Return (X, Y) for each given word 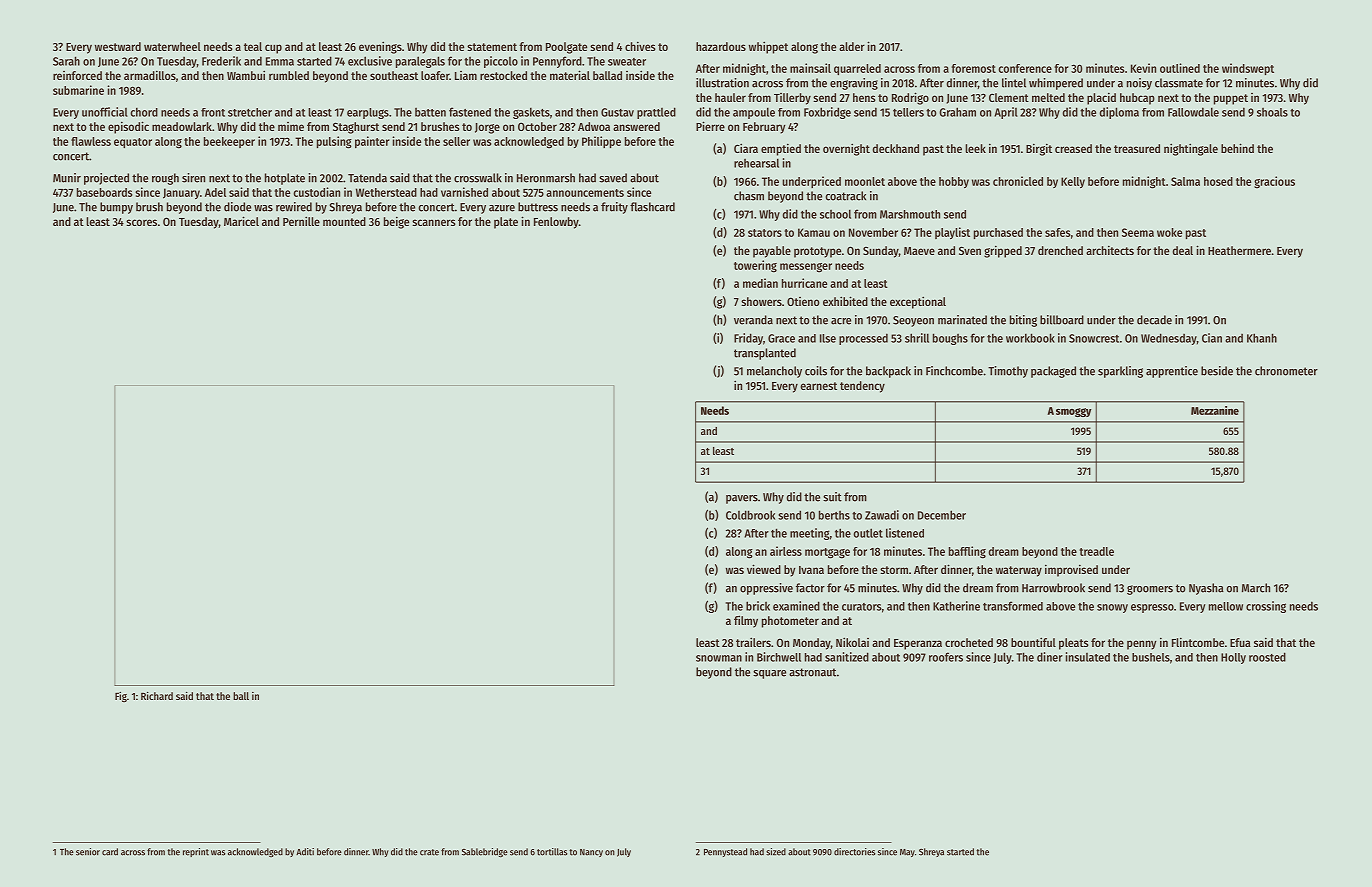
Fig (121, 697)
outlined (1180, 68)
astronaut (812, 672)
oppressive (766, 589)
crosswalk (478, 178)
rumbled (289, 75)
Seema (1138, 232)
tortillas (552, 852)
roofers (946, 657)
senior (88, 852)
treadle (1096, 551)
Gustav (617, 112)
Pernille (301, 221)
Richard (157, 696)
